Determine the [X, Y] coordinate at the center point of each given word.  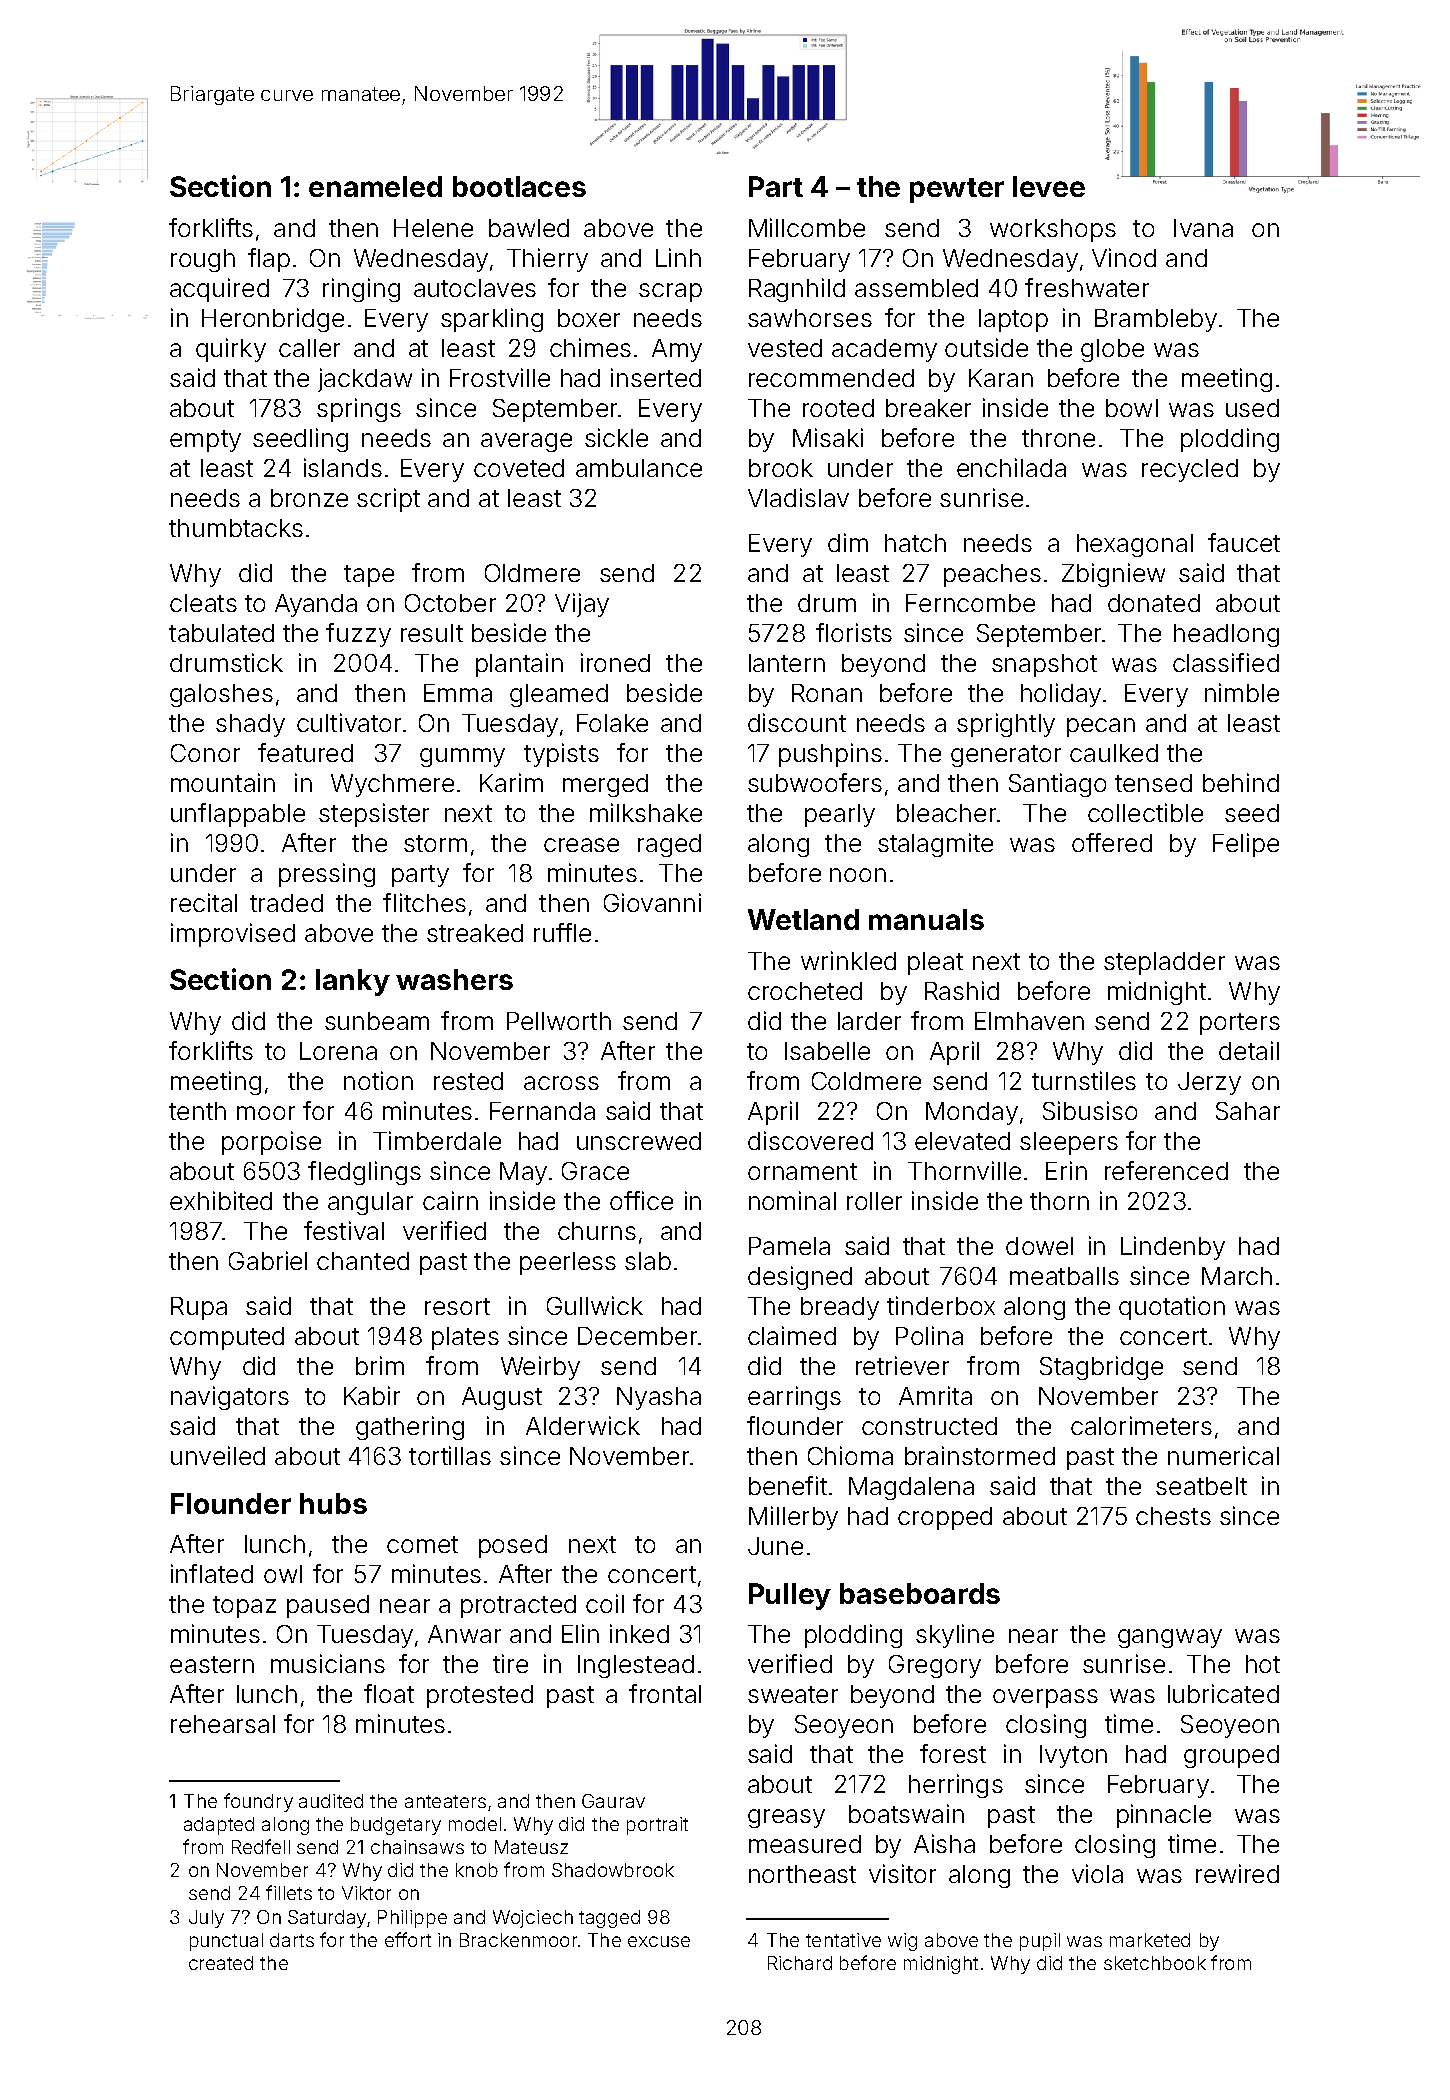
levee [1049, 186]
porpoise [271, 1143]
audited [331, 1801]
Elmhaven [1029, 1021]
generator [1006, 756]
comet [422, 1544]
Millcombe [807, 227]
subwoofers [815, 782]
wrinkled [848, 960]
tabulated [221, 633]
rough [203, 260]
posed [513, 1546]
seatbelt [1201, 1486]
